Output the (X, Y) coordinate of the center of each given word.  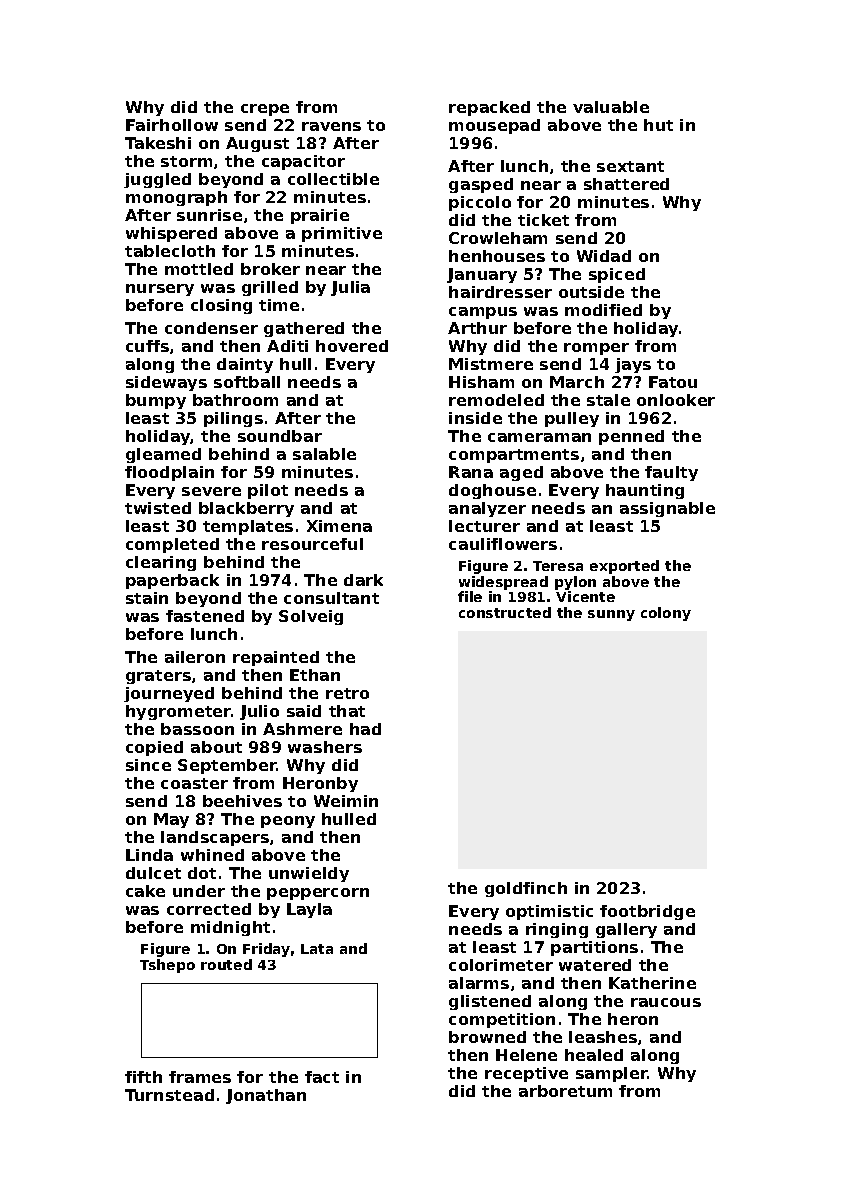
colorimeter (501, 965)
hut (658, 125)
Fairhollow (172, 125)
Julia (350, 288)
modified (603, 310)
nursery (160, 290)
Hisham (481, 382)
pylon (575, 583)
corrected (209, 909)
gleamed (163, 455)
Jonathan (266, 1096)
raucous (666, 1002)
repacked (489, 108)
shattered (626, 184)
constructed (505, 612)
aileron (195, 657)
